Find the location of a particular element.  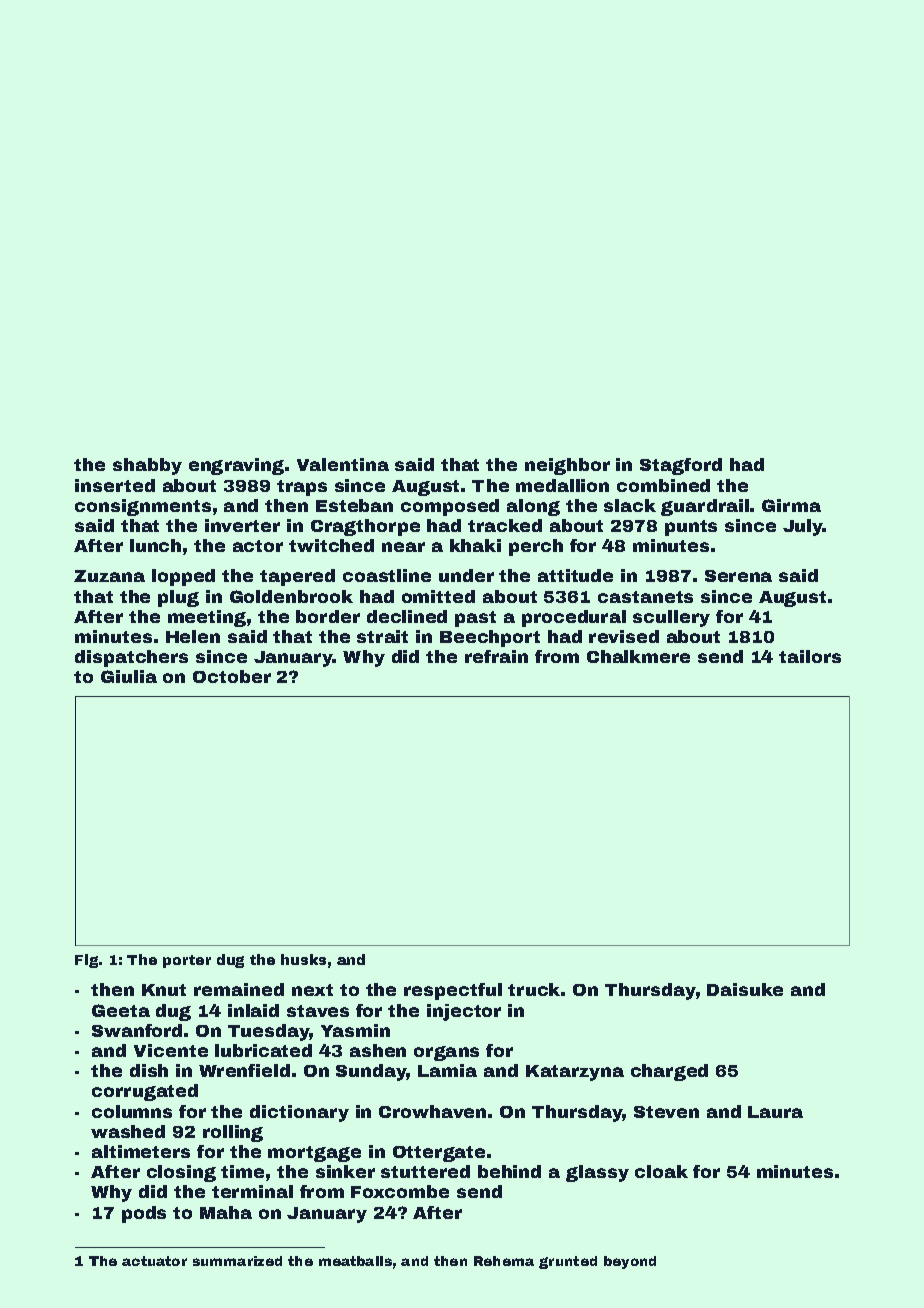

Stagford is located at coordinates (681, 466).
